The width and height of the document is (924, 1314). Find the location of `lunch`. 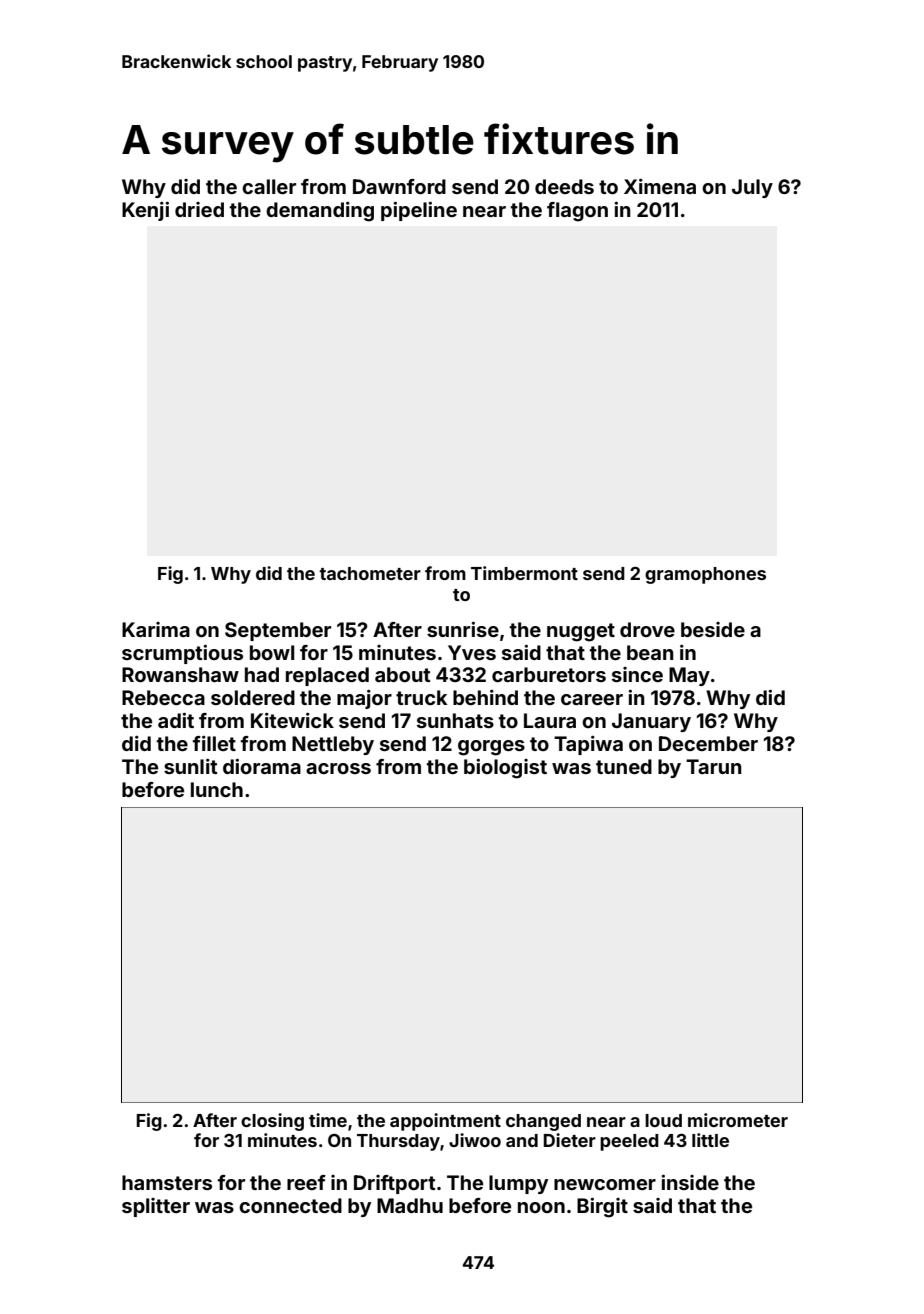

lunch is located at coordinates (217, 789).
